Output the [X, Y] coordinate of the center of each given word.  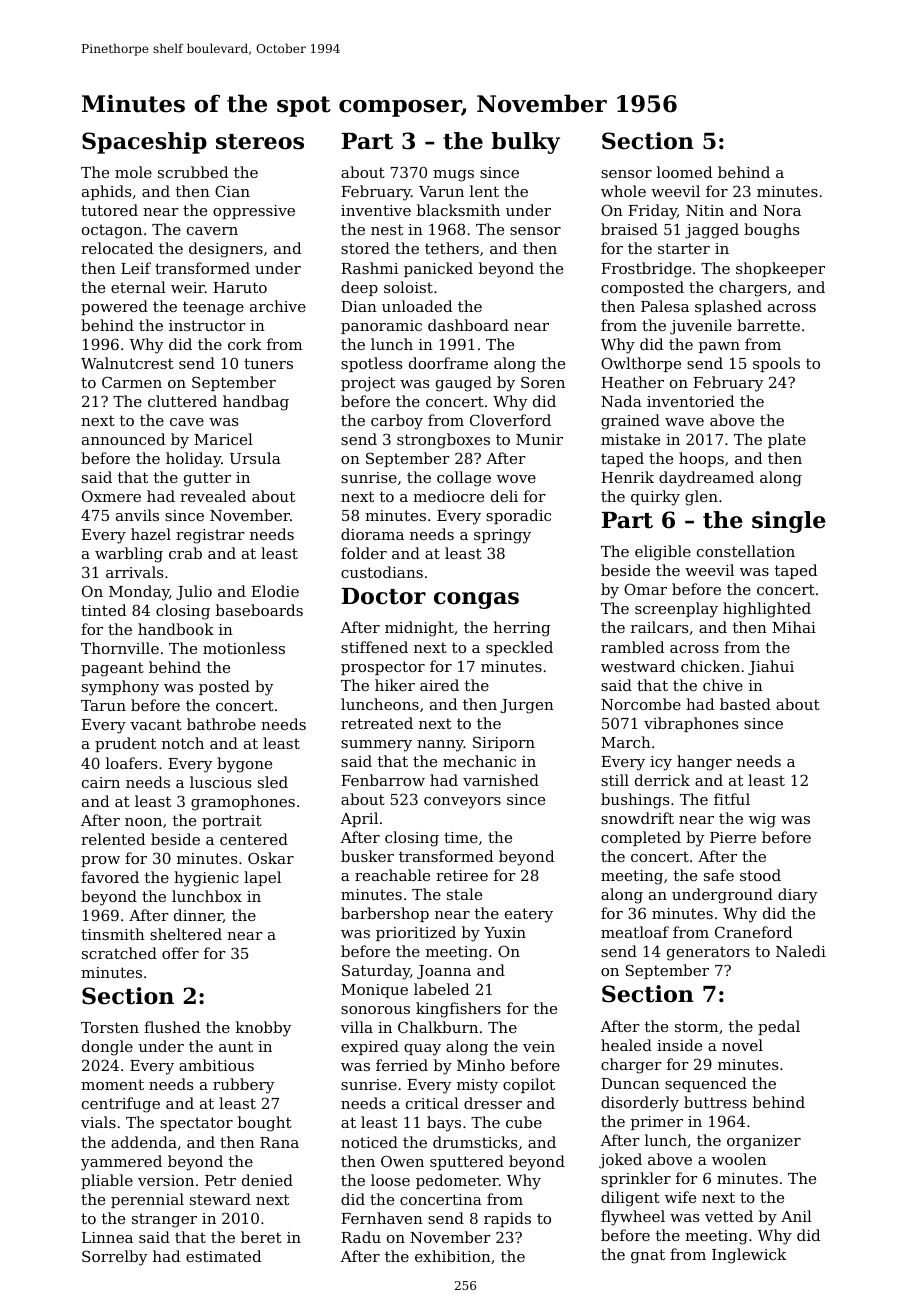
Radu [361, 1237]
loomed [684, 172]
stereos [260, 142]
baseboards [259, 610]
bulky [525, 143]
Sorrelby [114, 1258]
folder [364, 553]
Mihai [794, 627]
